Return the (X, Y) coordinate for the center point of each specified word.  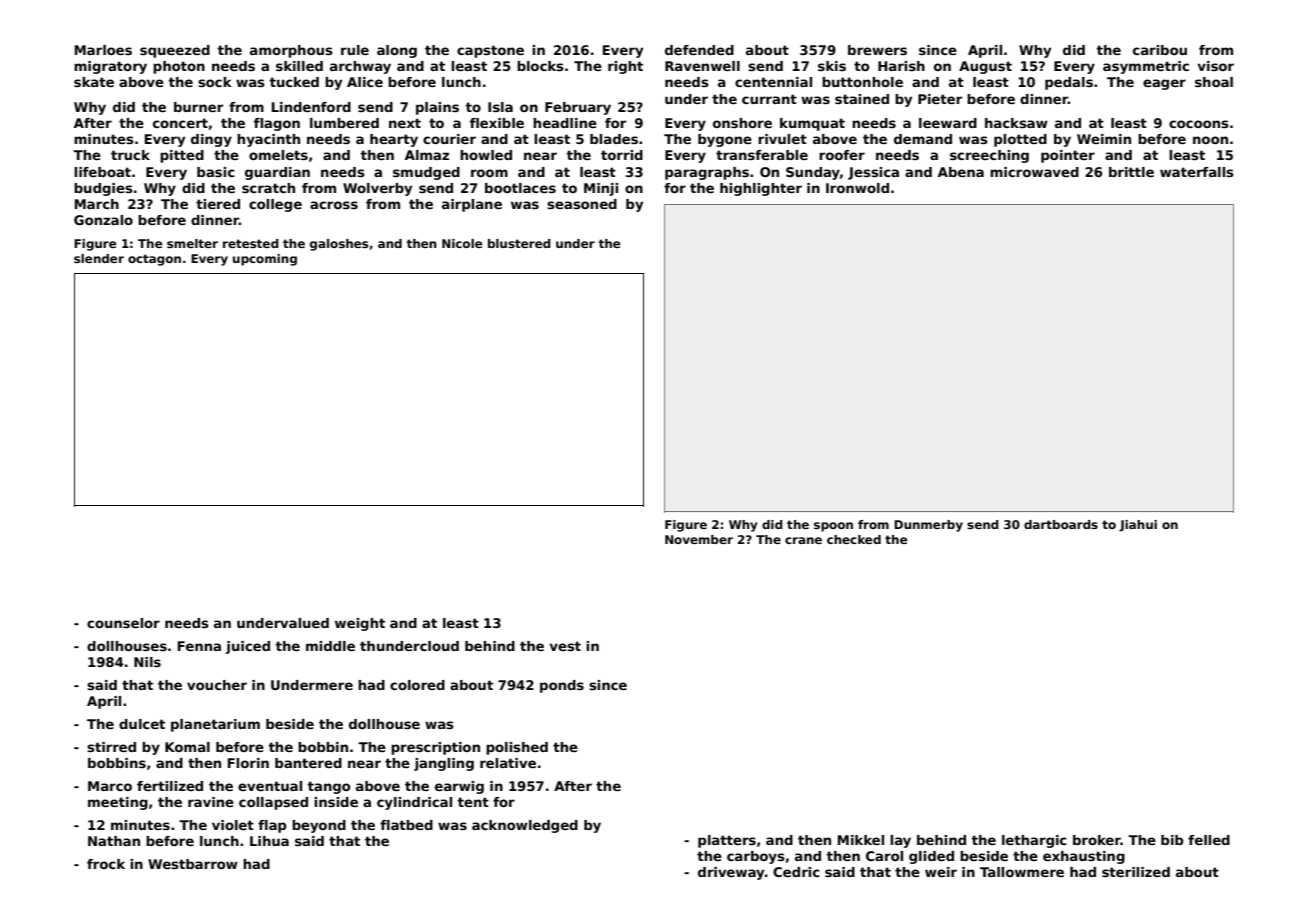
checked (854, 539)
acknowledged (525, 826)
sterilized (1136, 872)
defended (699, 50)
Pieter (940, 99)
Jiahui (1138, 526)
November (699, 539)
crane (803, 540)
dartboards (1061, 524)
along (397, 51)
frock (106, 864)
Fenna (199, 646)
